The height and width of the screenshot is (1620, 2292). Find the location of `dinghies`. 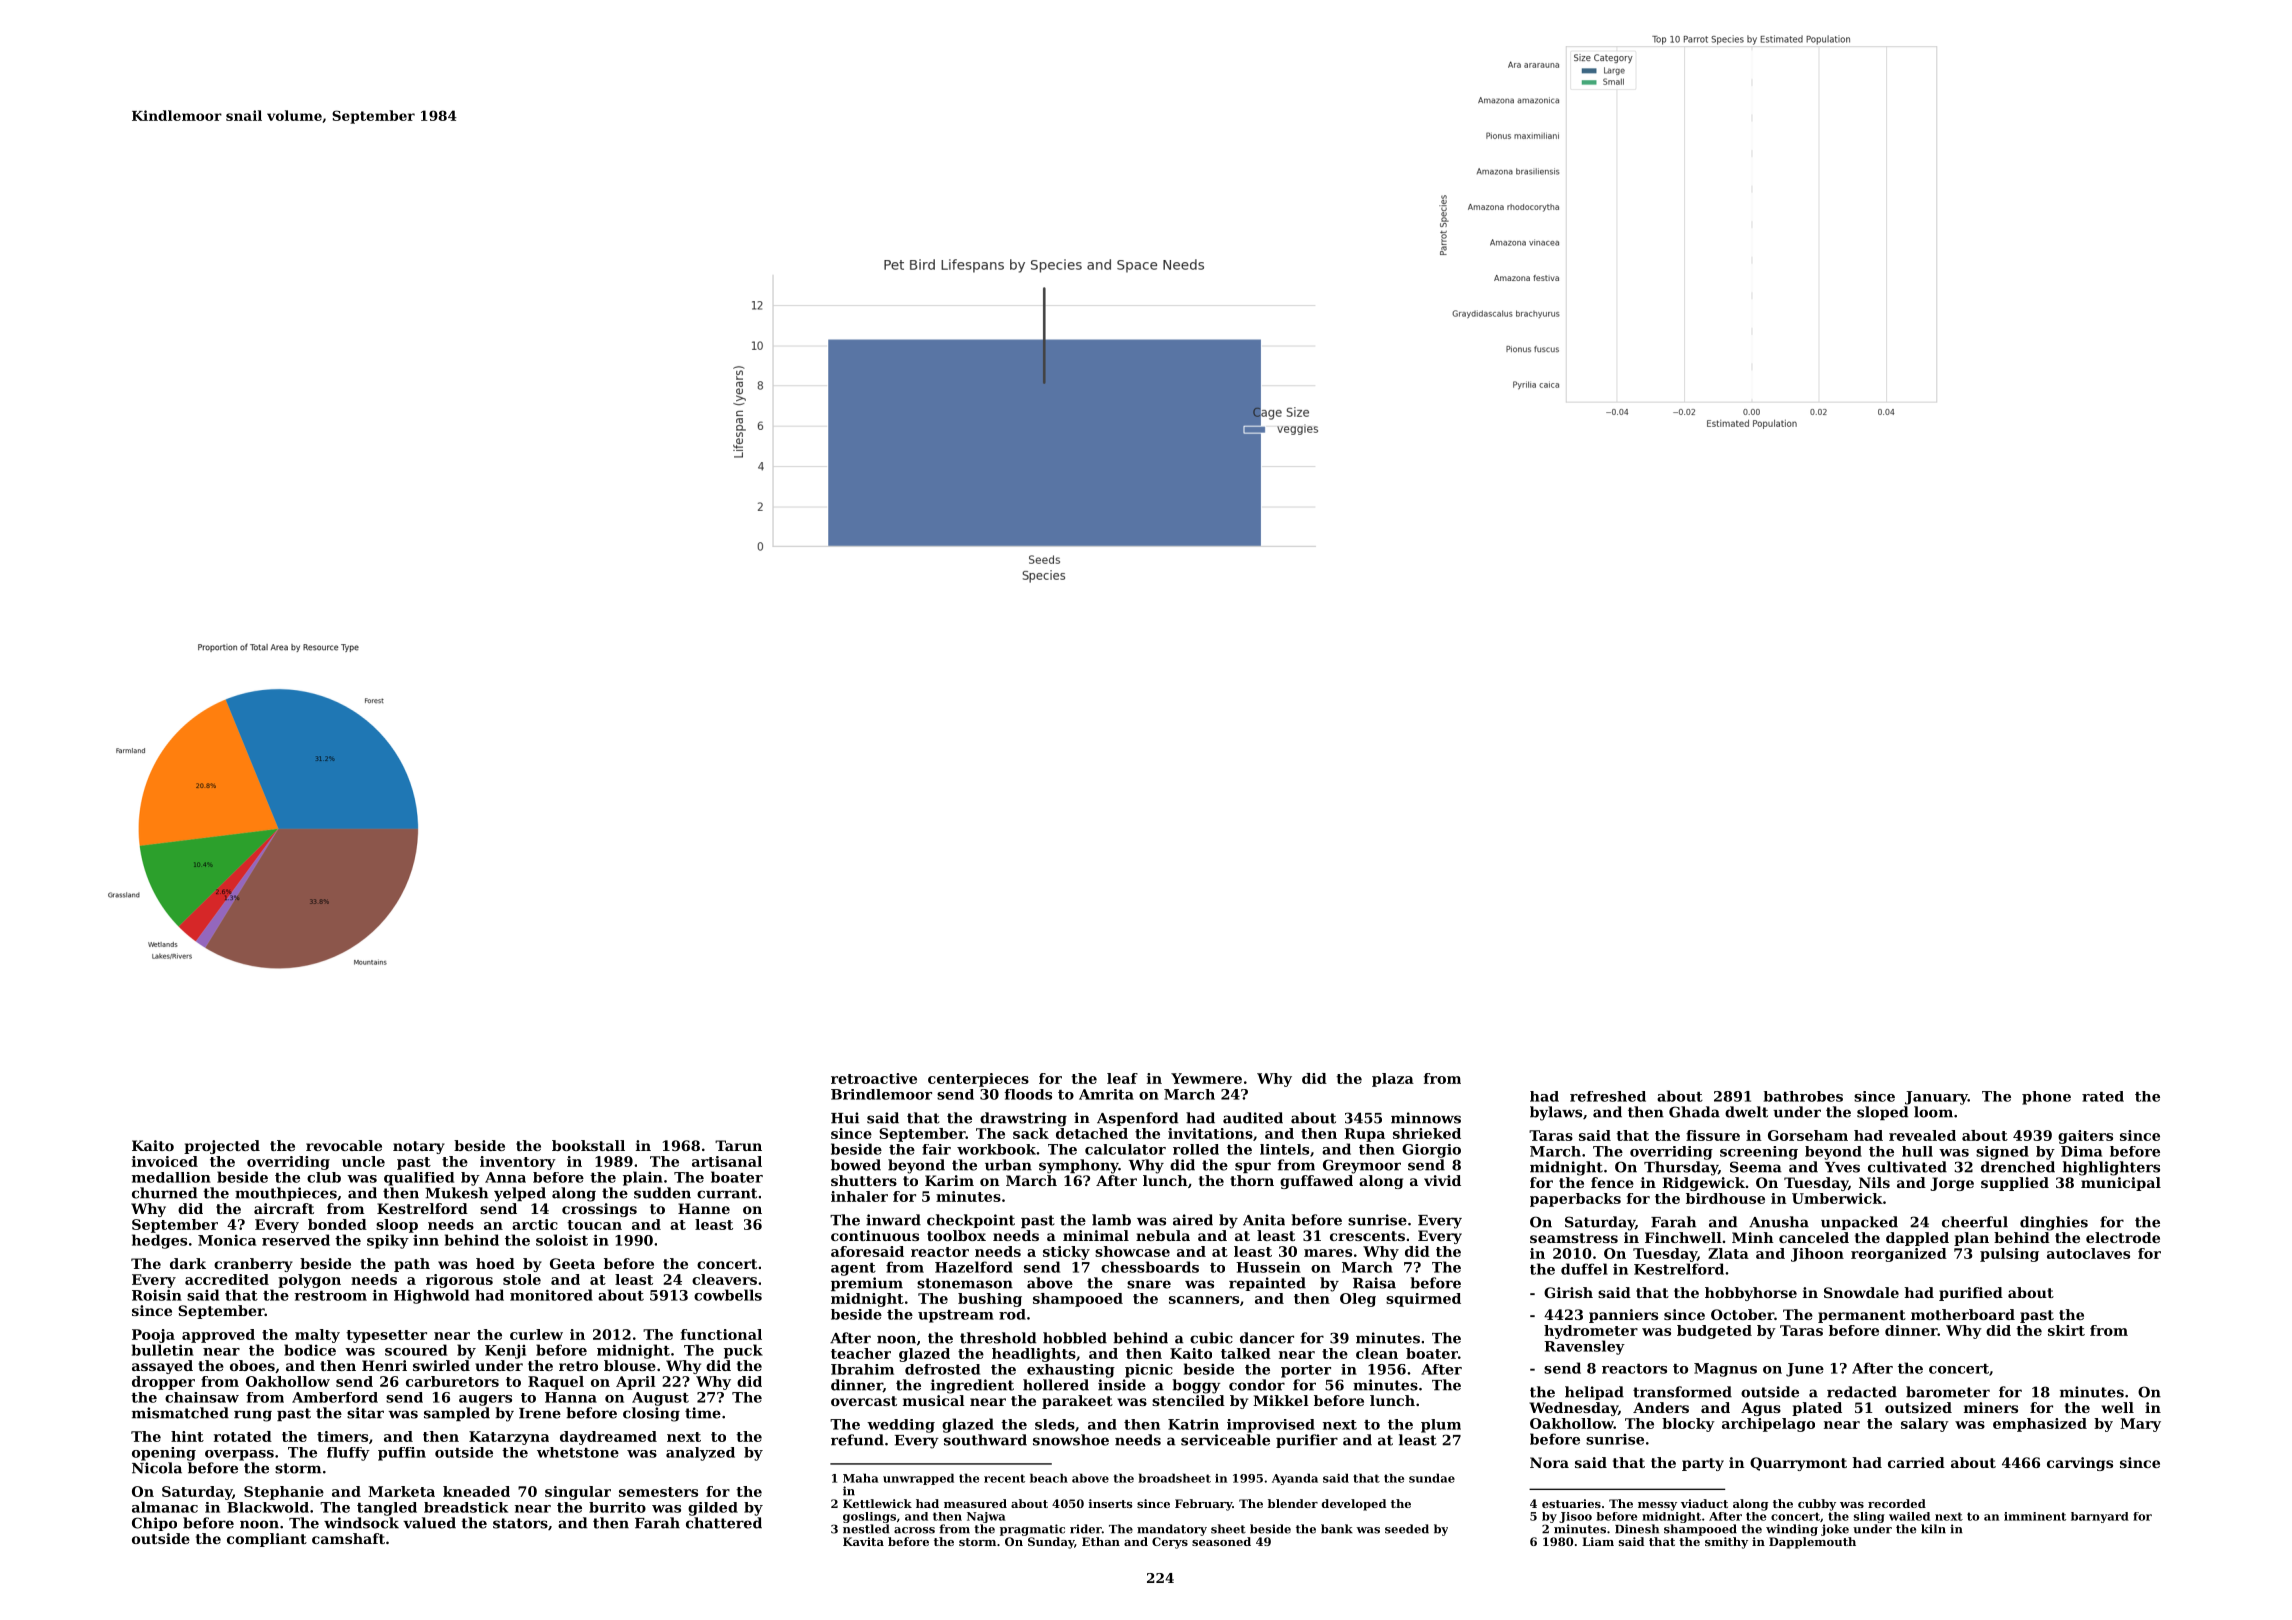

dinghies is located at coordinates (2054, 1223).
